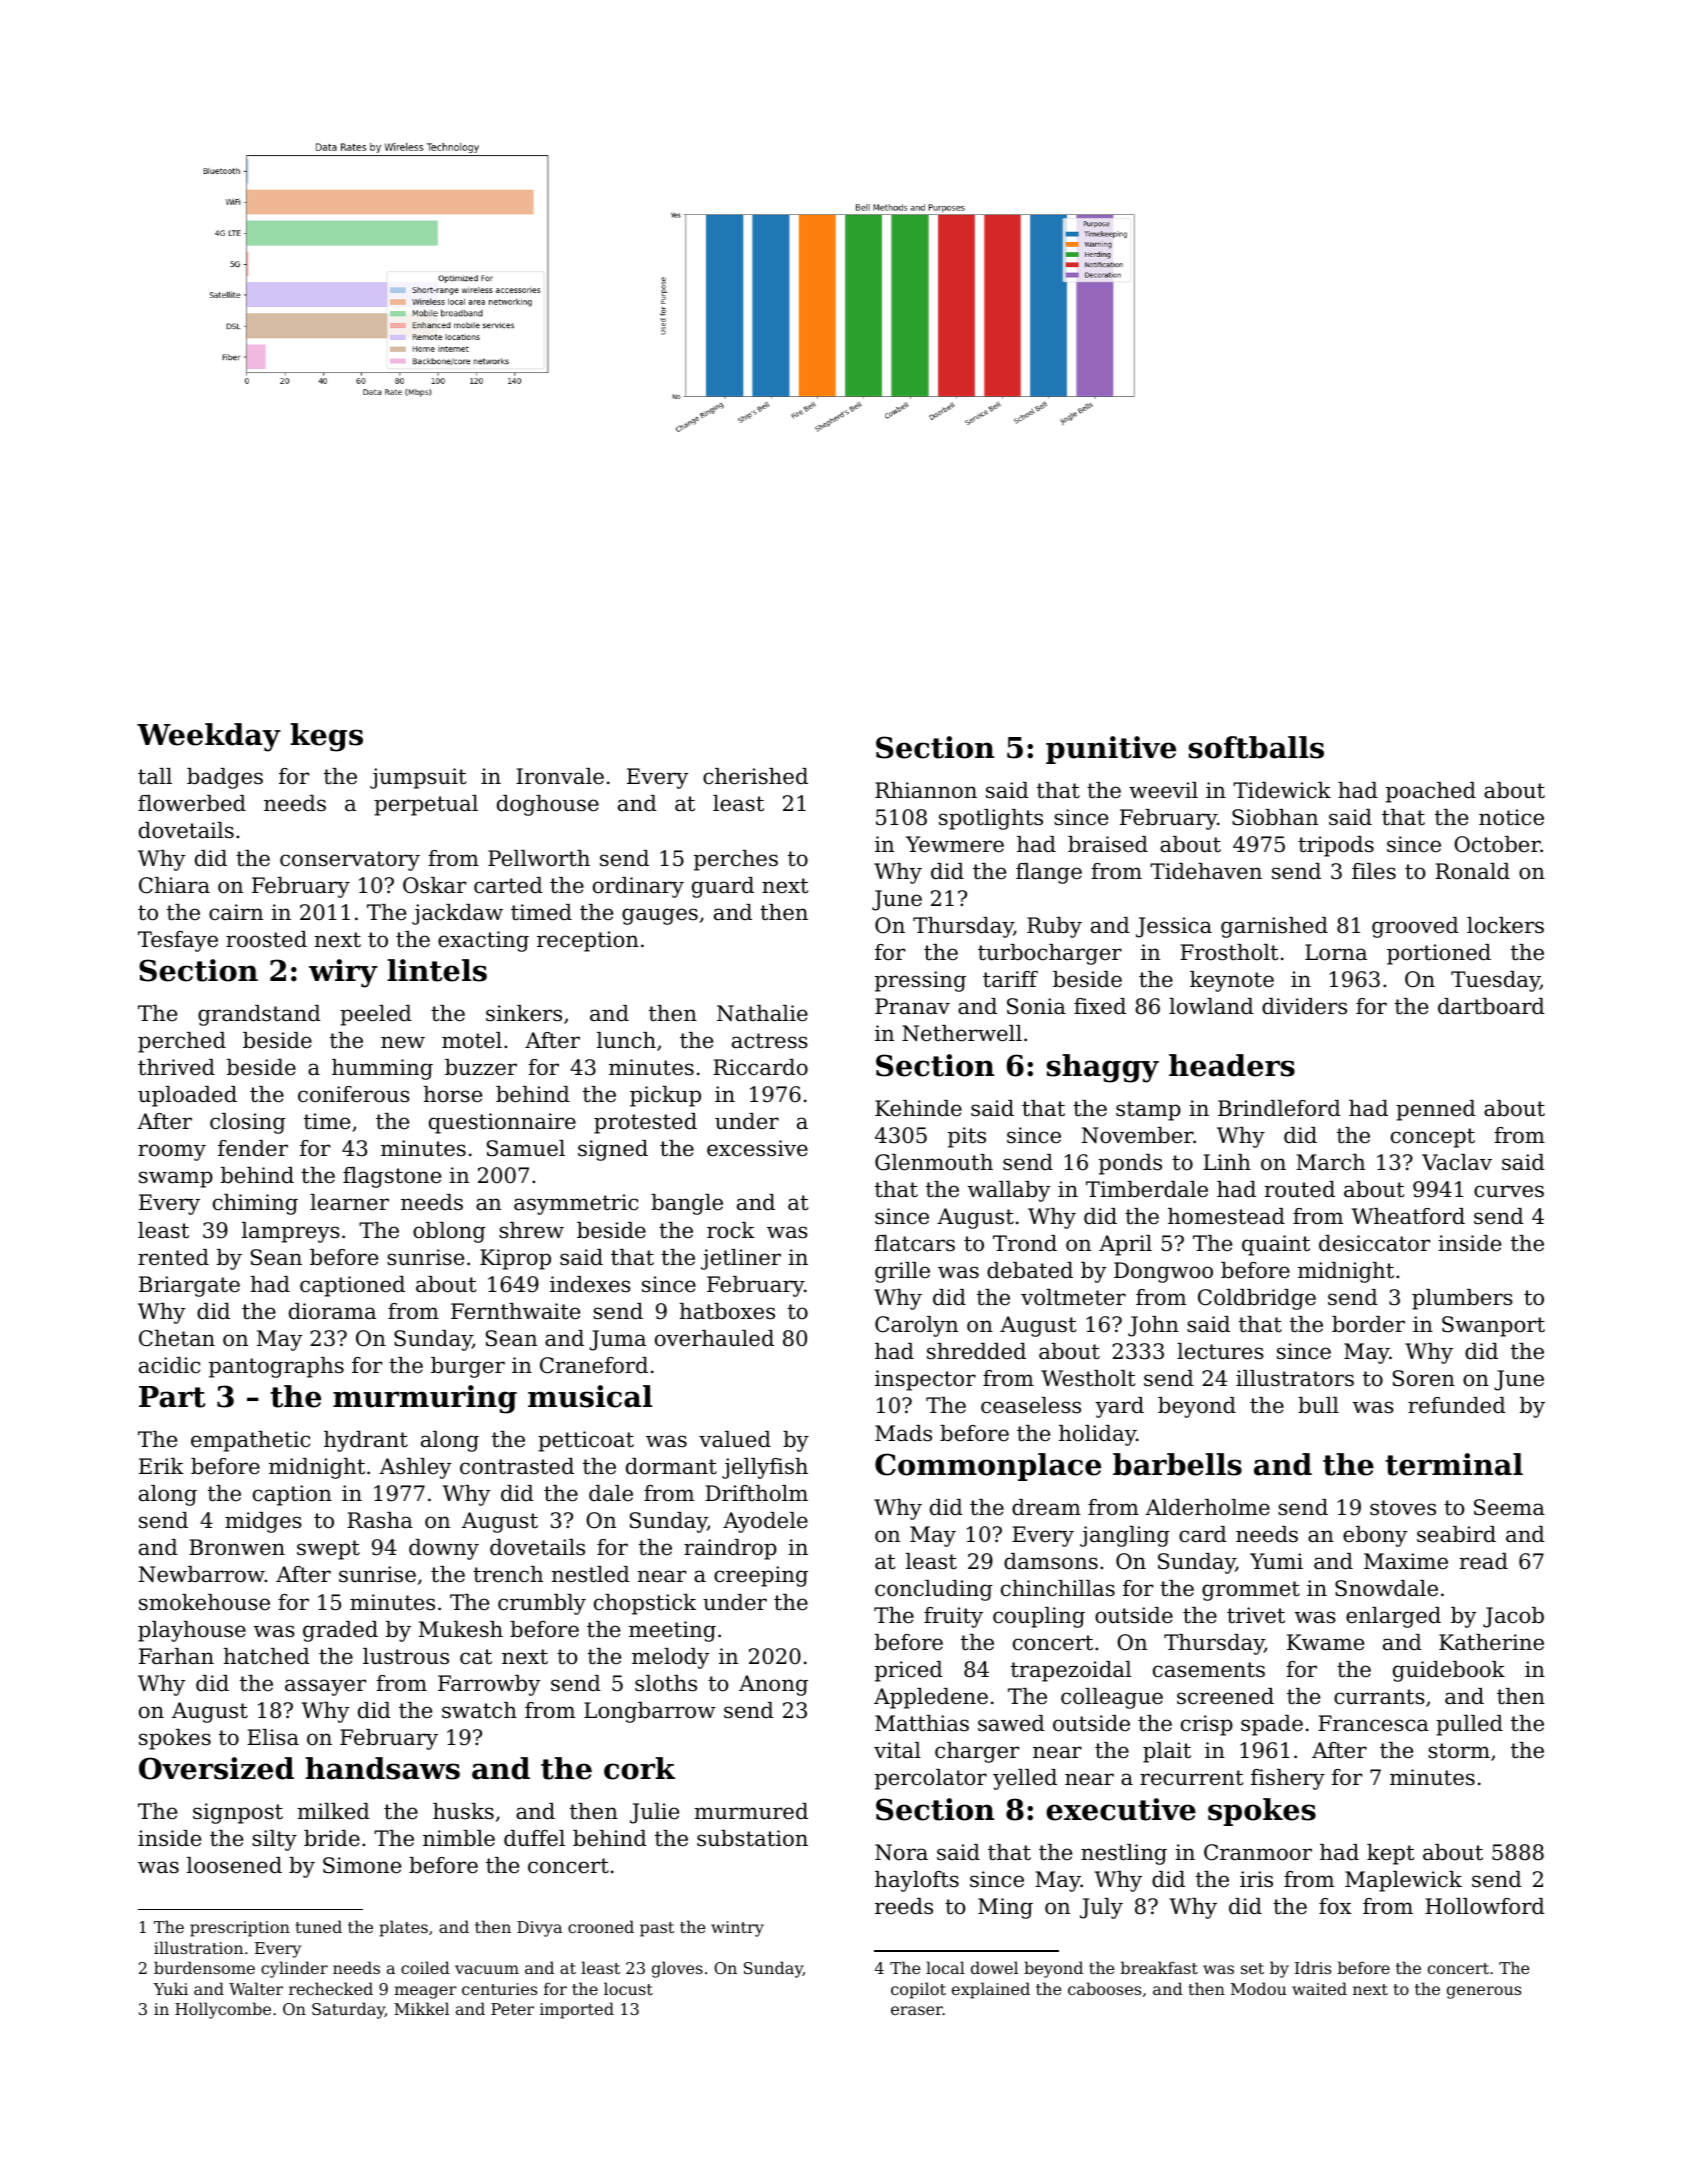 This page has width=1683, height=2178. Describe the element at coordinates (273, 1737) in the page. I see `Elisa` at that location.
